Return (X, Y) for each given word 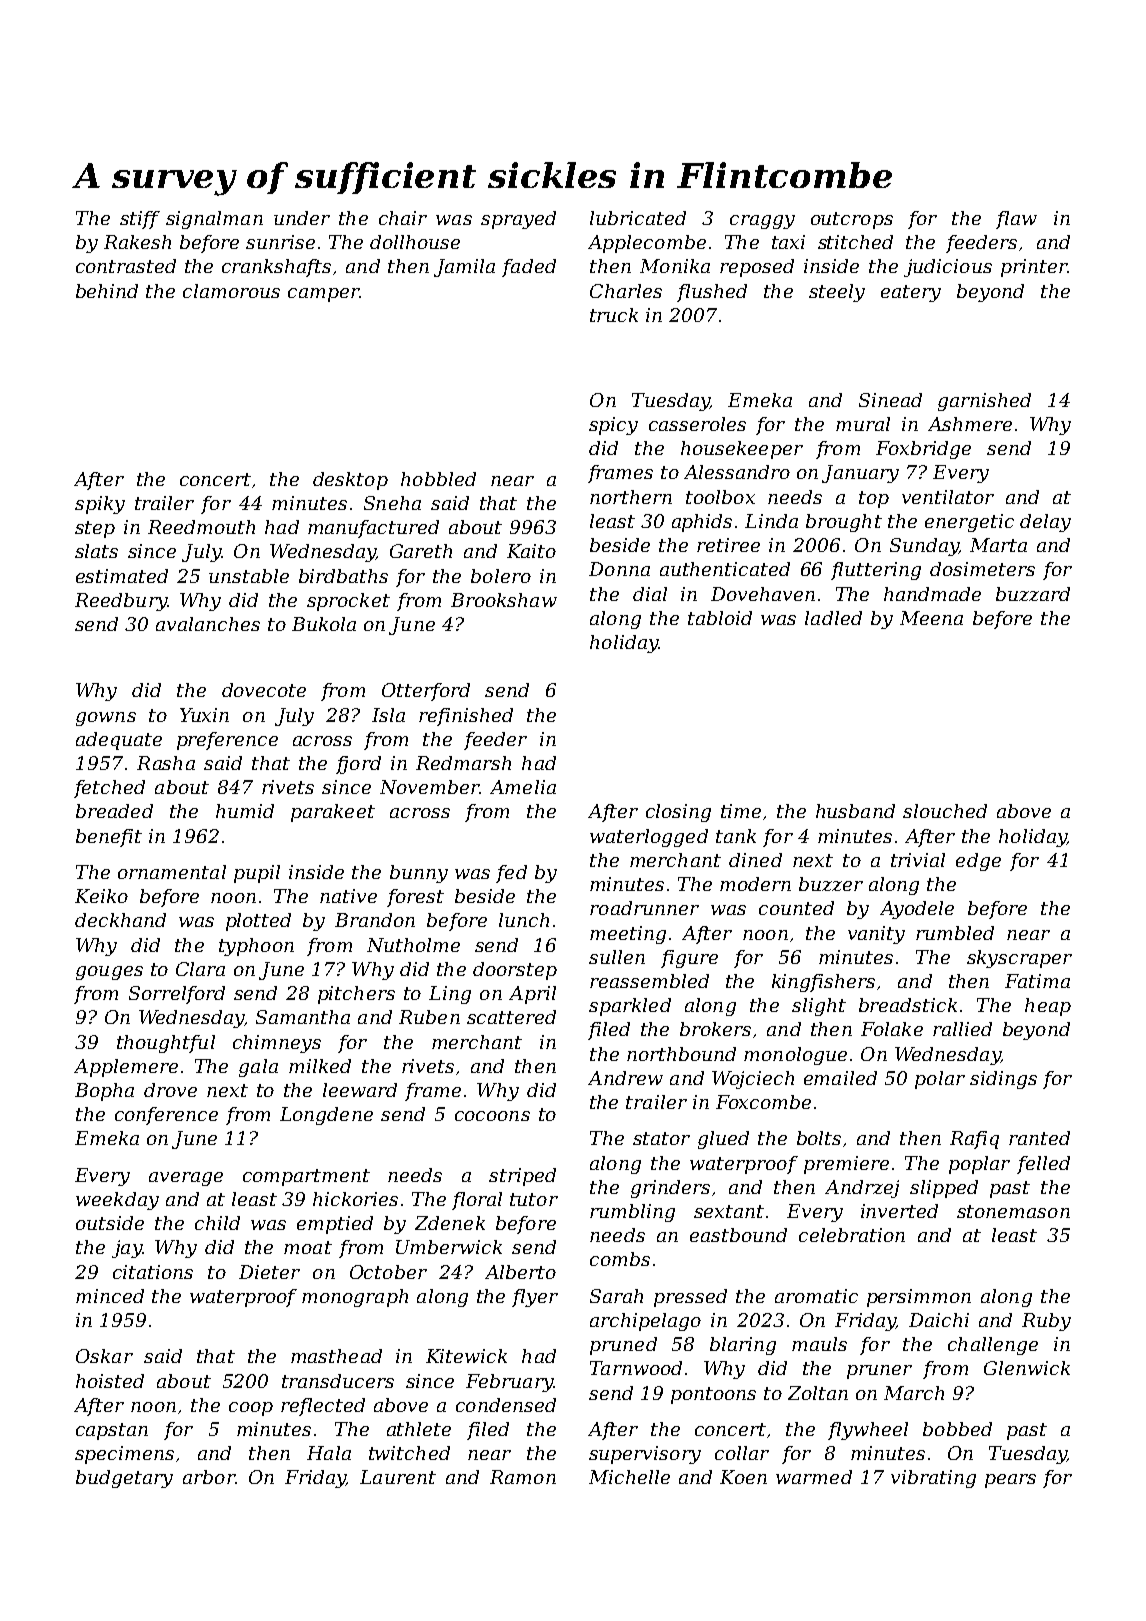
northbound (681, 1054)
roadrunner (644, 908)
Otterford (426, 692)
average (186, 1179)
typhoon (256, 947)
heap (1048, 1007)
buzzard (1033, 594)
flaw (1016, 220)
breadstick (908, 1005)
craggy (762, 222)
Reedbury (121, 602)
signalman (214, 220)
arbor (209, 1477)
